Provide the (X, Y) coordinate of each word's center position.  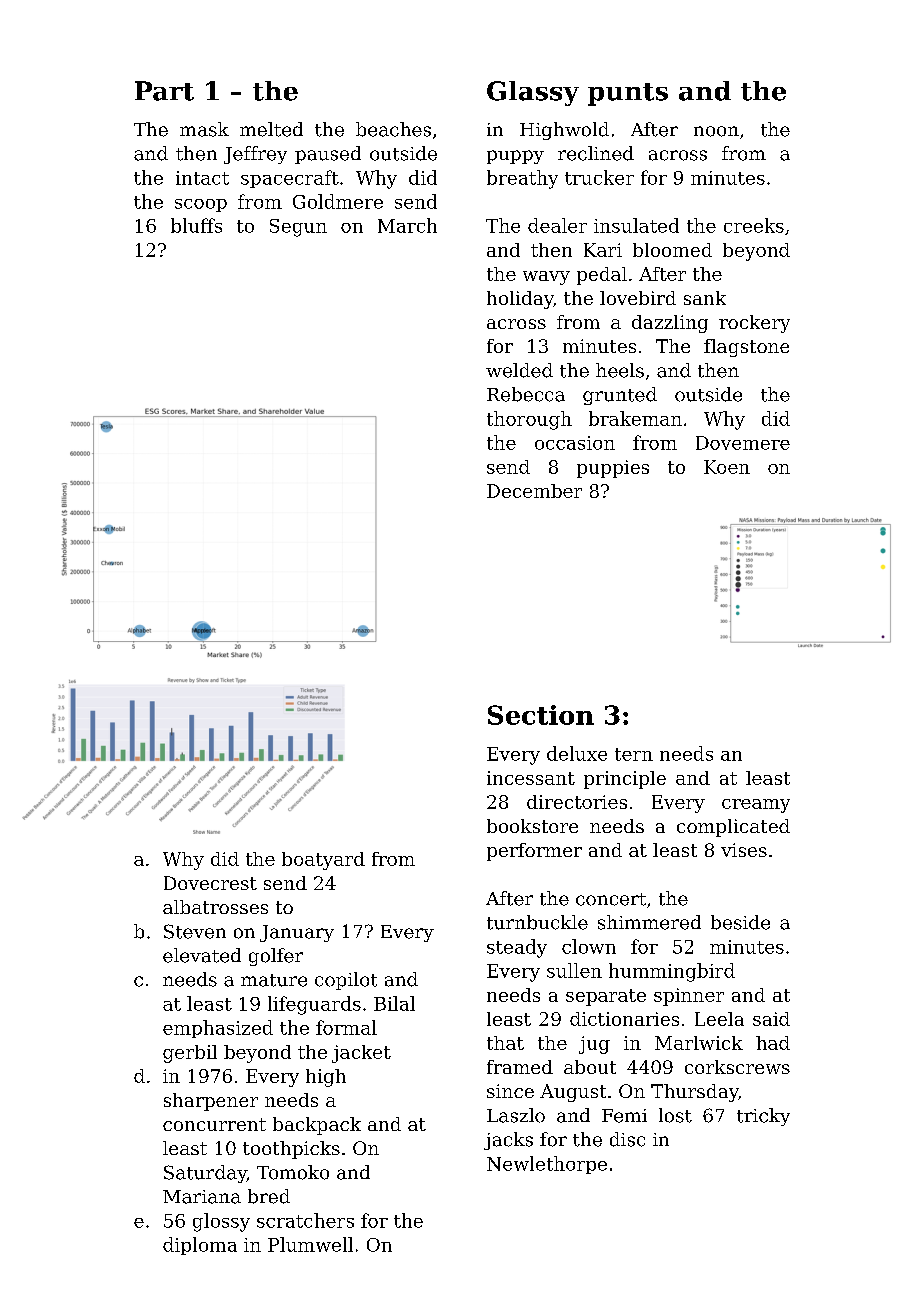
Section (541, 715)
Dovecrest (210, 883)
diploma (200, 1246)
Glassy (533, 93)
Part (164, 91)
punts (628, 94)
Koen (727, 467)
